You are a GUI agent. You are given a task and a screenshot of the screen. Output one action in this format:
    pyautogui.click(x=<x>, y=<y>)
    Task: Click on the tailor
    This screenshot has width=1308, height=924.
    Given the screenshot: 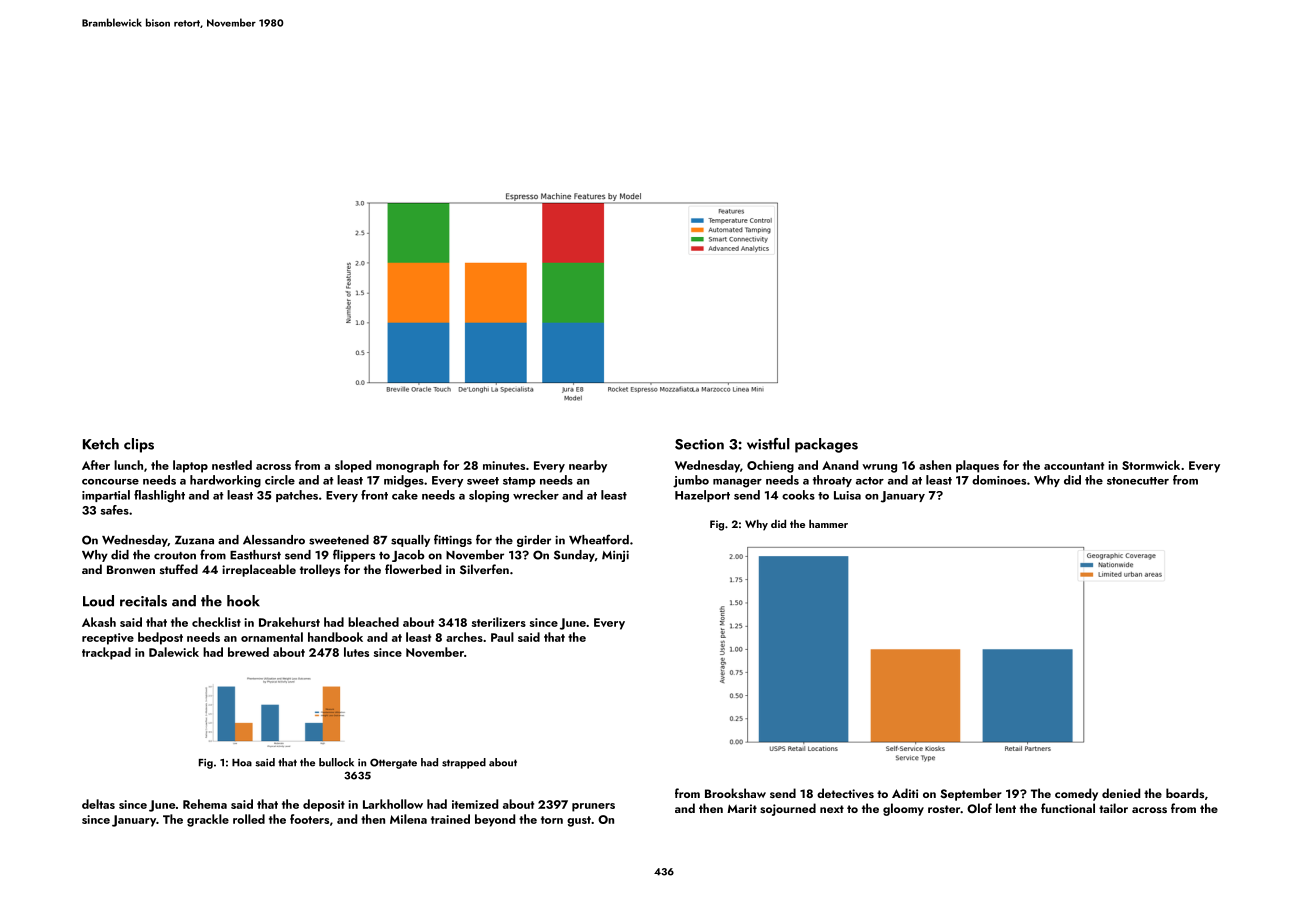 What is the action you would take?
    pyautogui.click(x=1113, y=808)
